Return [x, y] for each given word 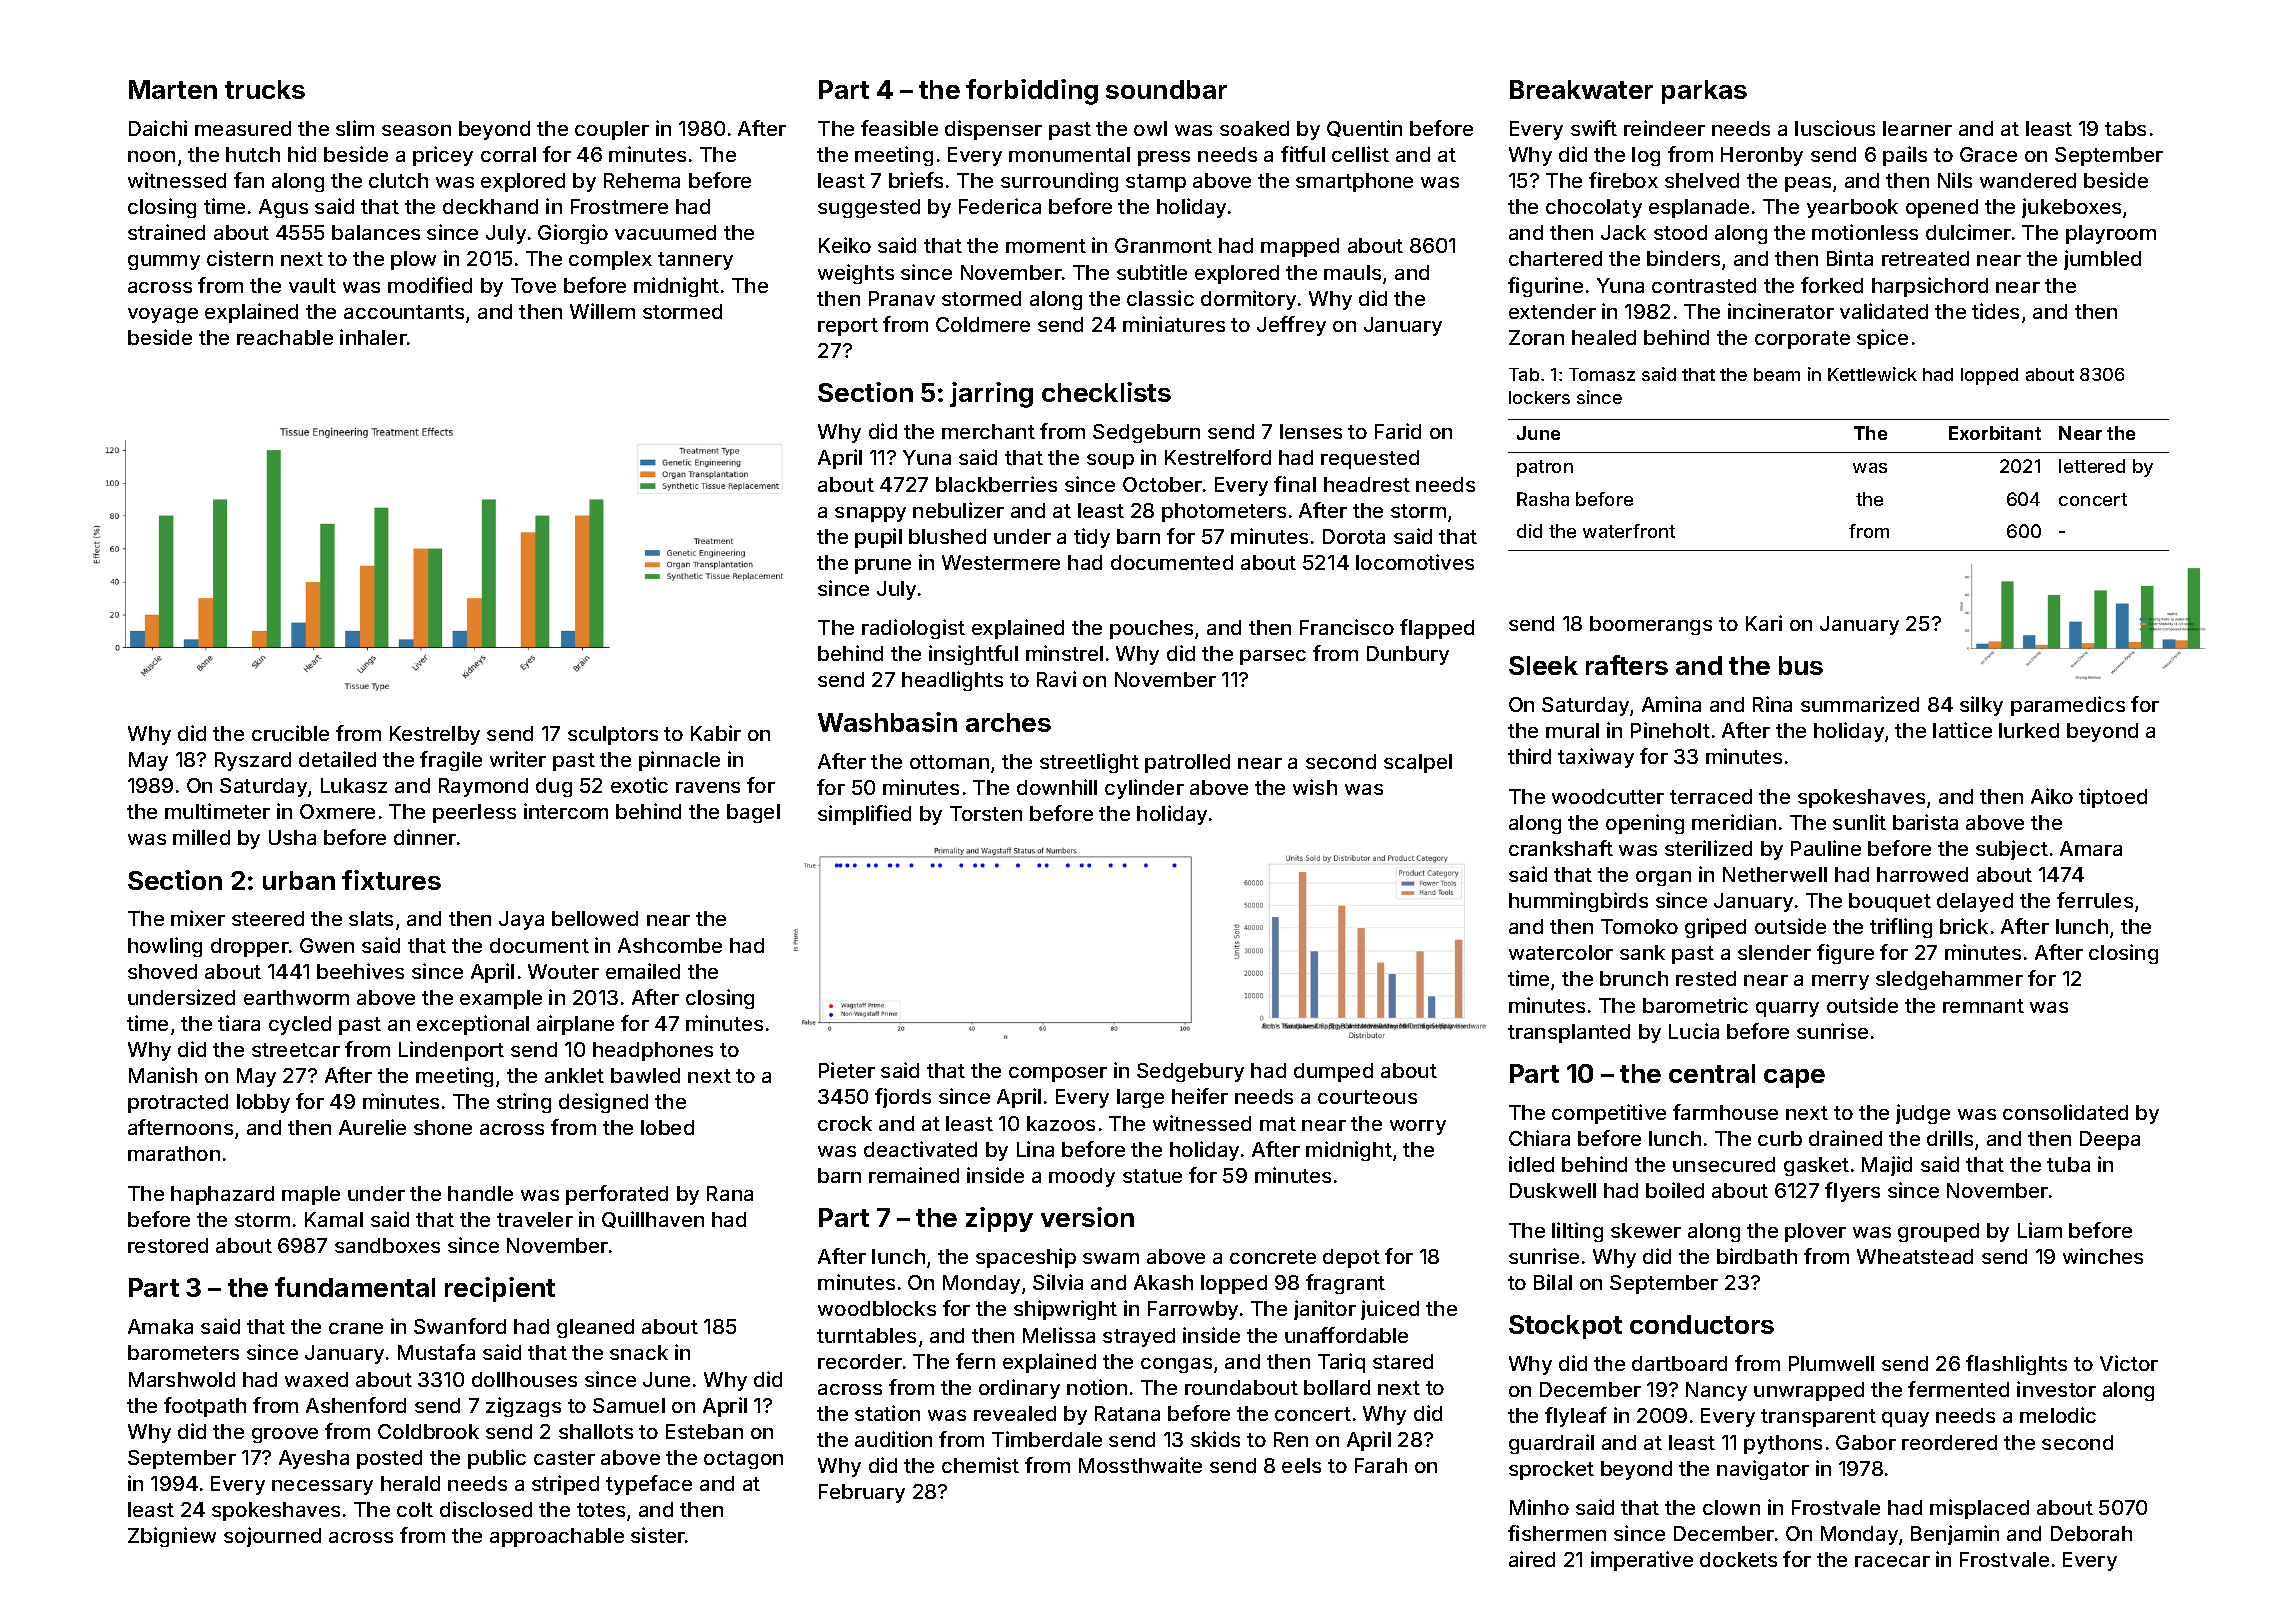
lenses [1311, 431]
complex [610, 260]
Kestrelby [435, 735]
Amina [1671, 704]
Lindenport [451, 1051]
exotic [639, 785]
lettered [2092, 466]
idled [1531, 1164]
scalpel [1418, 763]
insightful [973, 655]
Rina [1772, 704]
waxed [316, 1379]
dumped [1333, 1072]
